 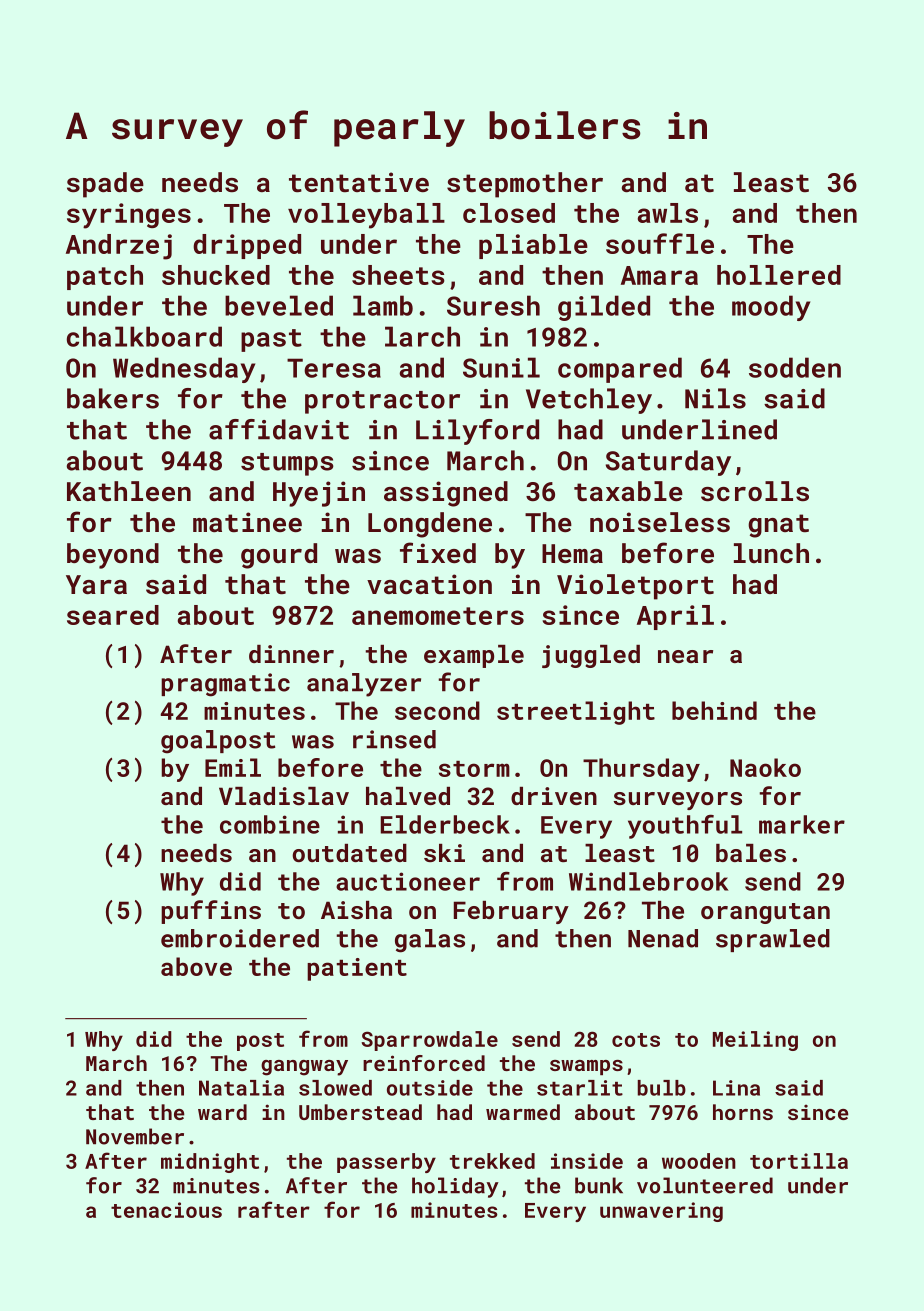 I want to click on trekked, so click(x=492, y=1161).
